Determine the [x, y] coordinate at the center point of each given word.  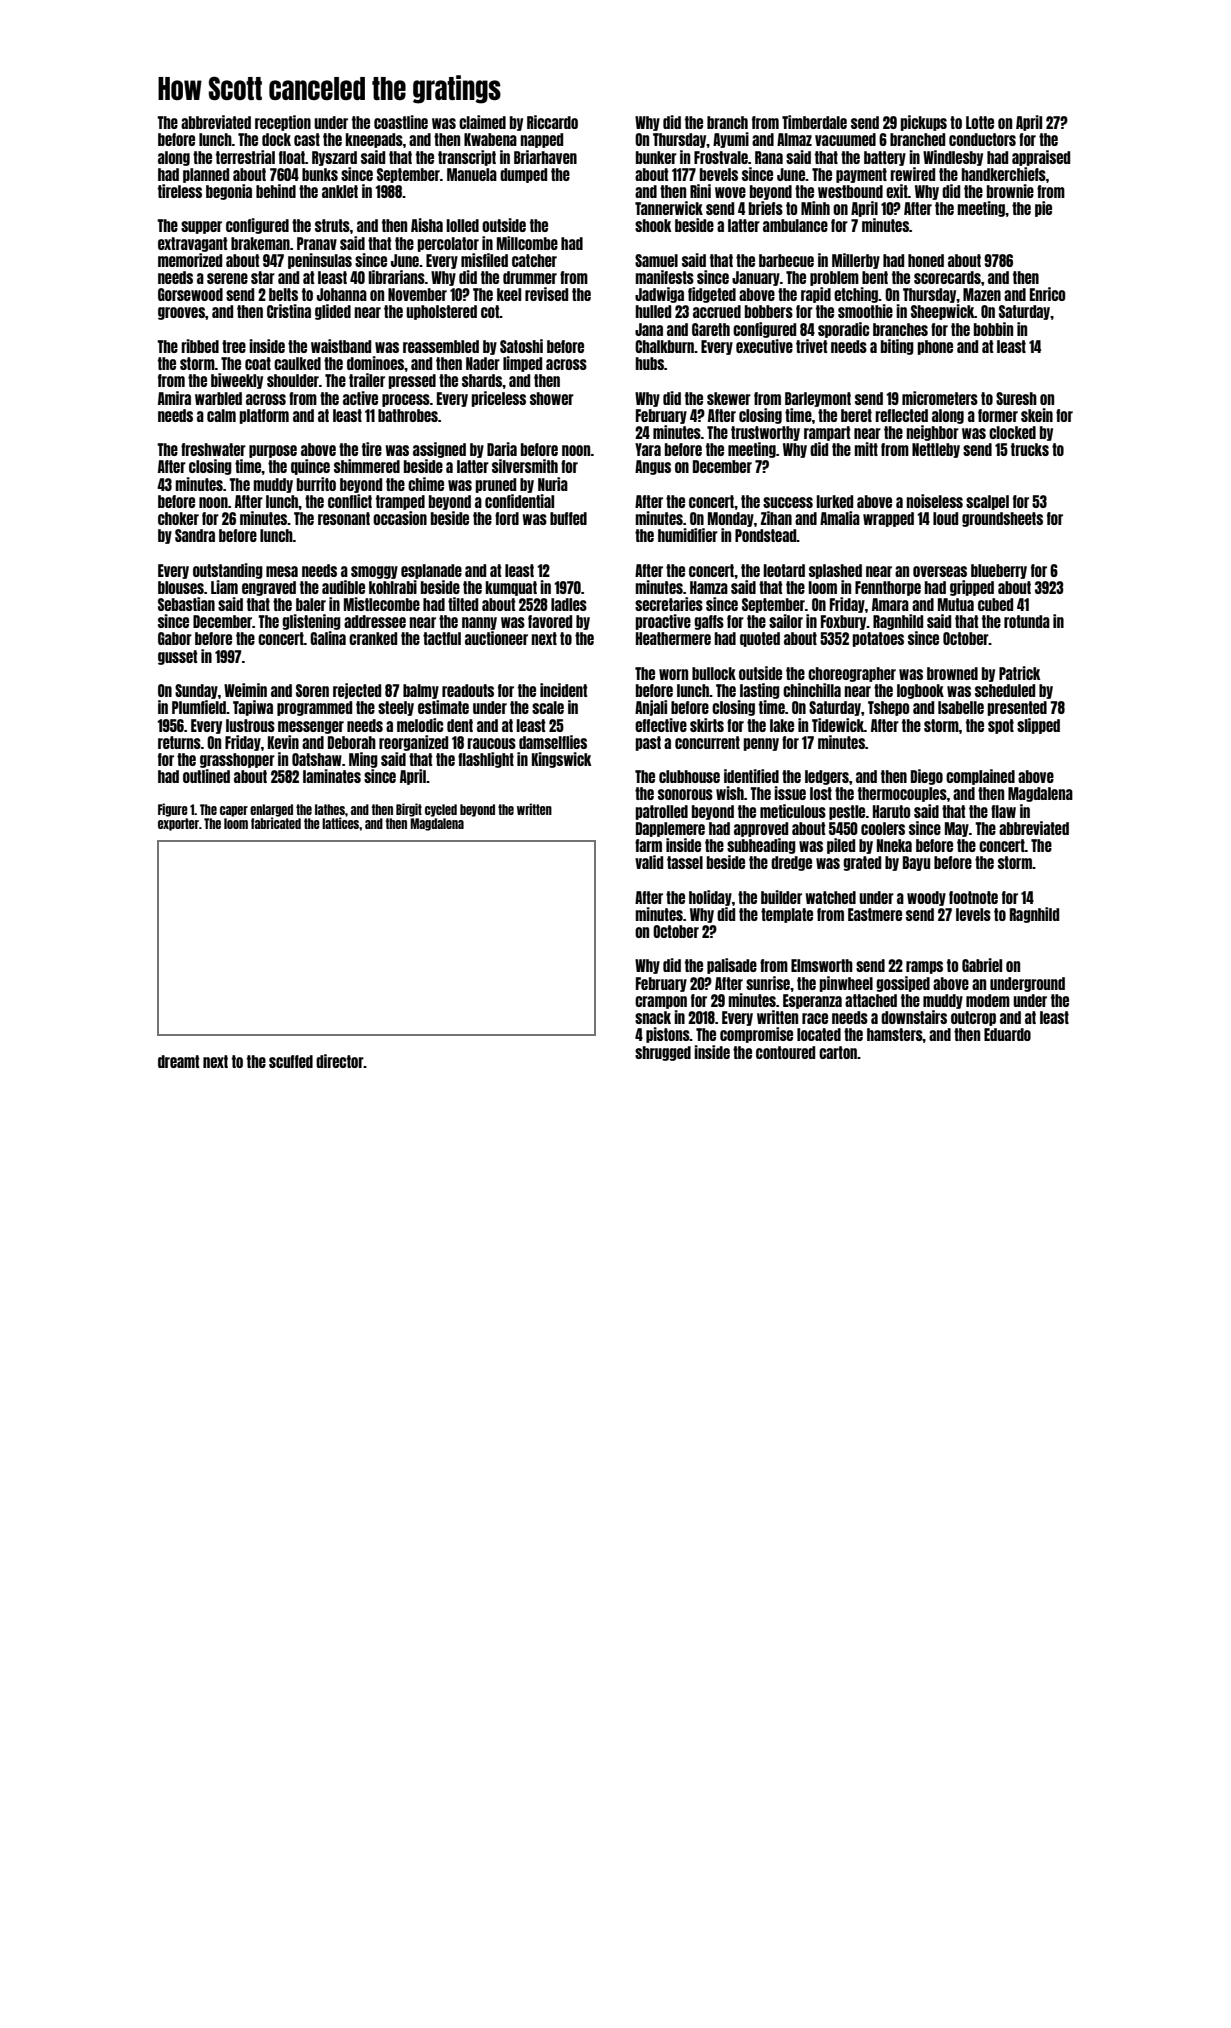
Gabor [175, 638]
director [340, 1061]
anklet [340, 191]
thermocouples [902, 794]
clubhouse [689, 776]
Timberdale [814, 122]
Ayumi [731, 140]
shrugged [663, 1053]
